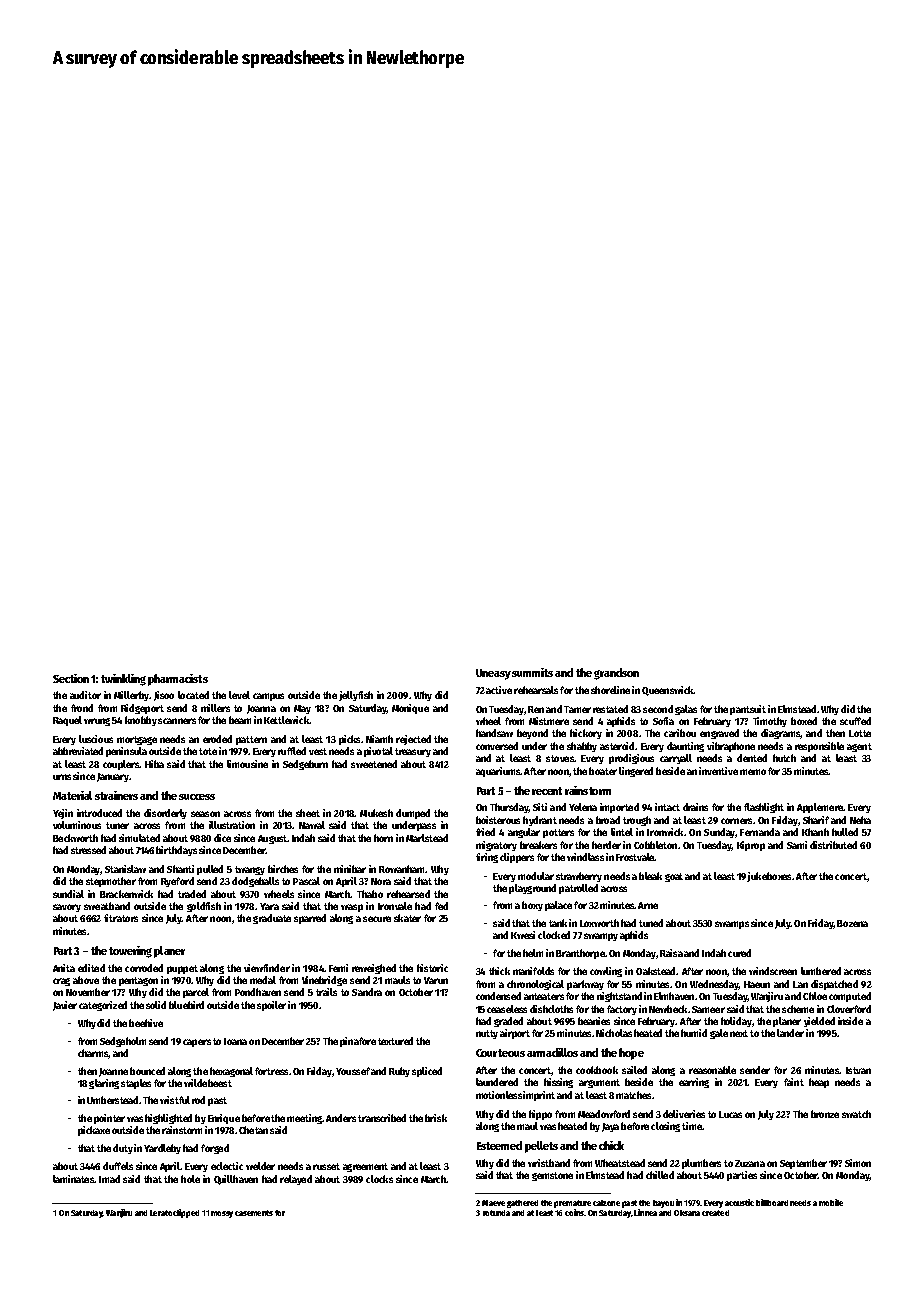 The width and height of the document is (924, 1308). I want to click on Rowanham, so click(401, 869).
